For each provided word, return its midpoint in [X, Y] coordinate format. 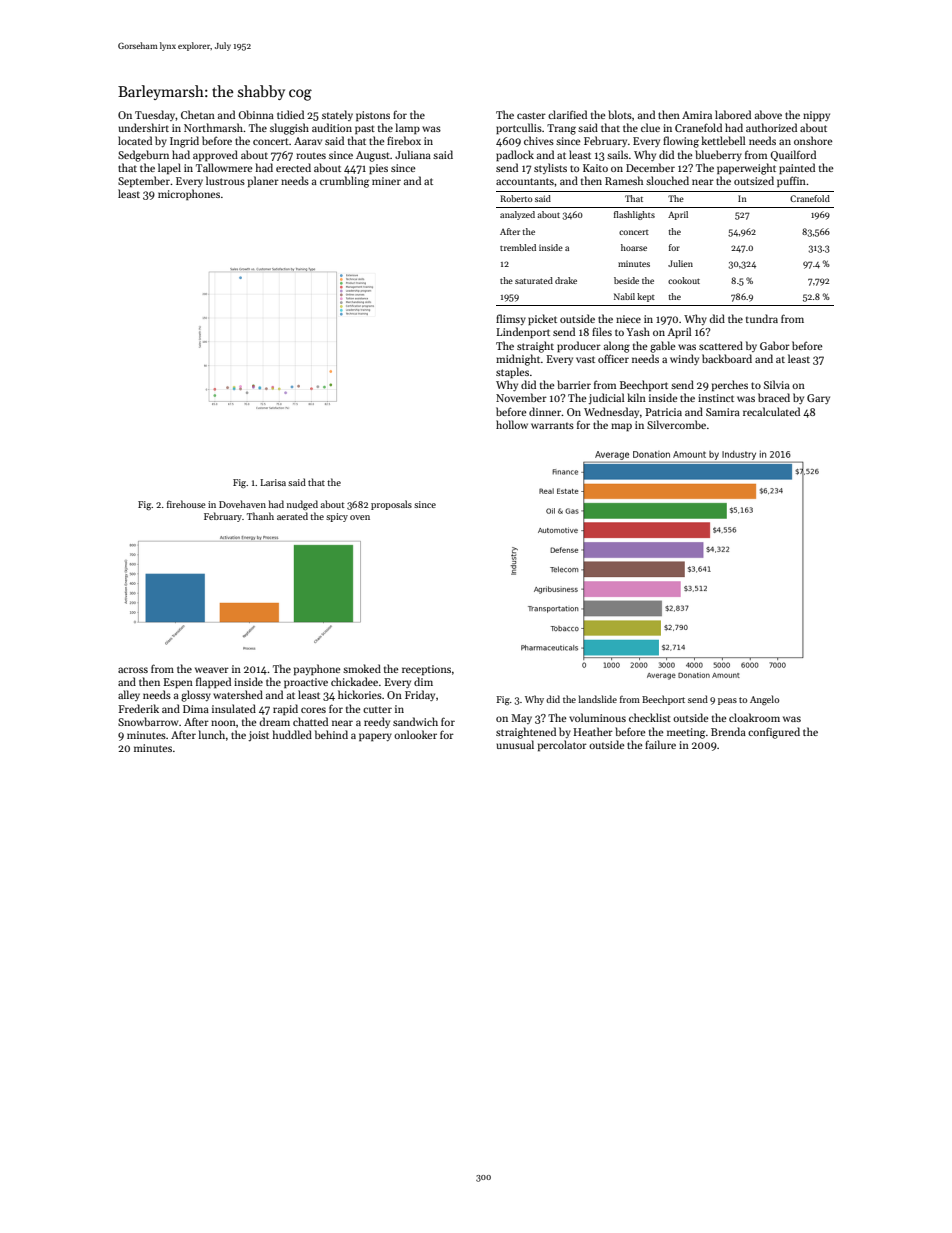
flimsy [511, 319]
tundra [762, 318]
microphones [189, 194]
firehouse [186, 504]
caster [531, 115]
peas [727, 701]
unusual [515, 744]
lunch [212, 734]
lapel [169, 168]
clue [650, 127]
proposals [391, 505]
